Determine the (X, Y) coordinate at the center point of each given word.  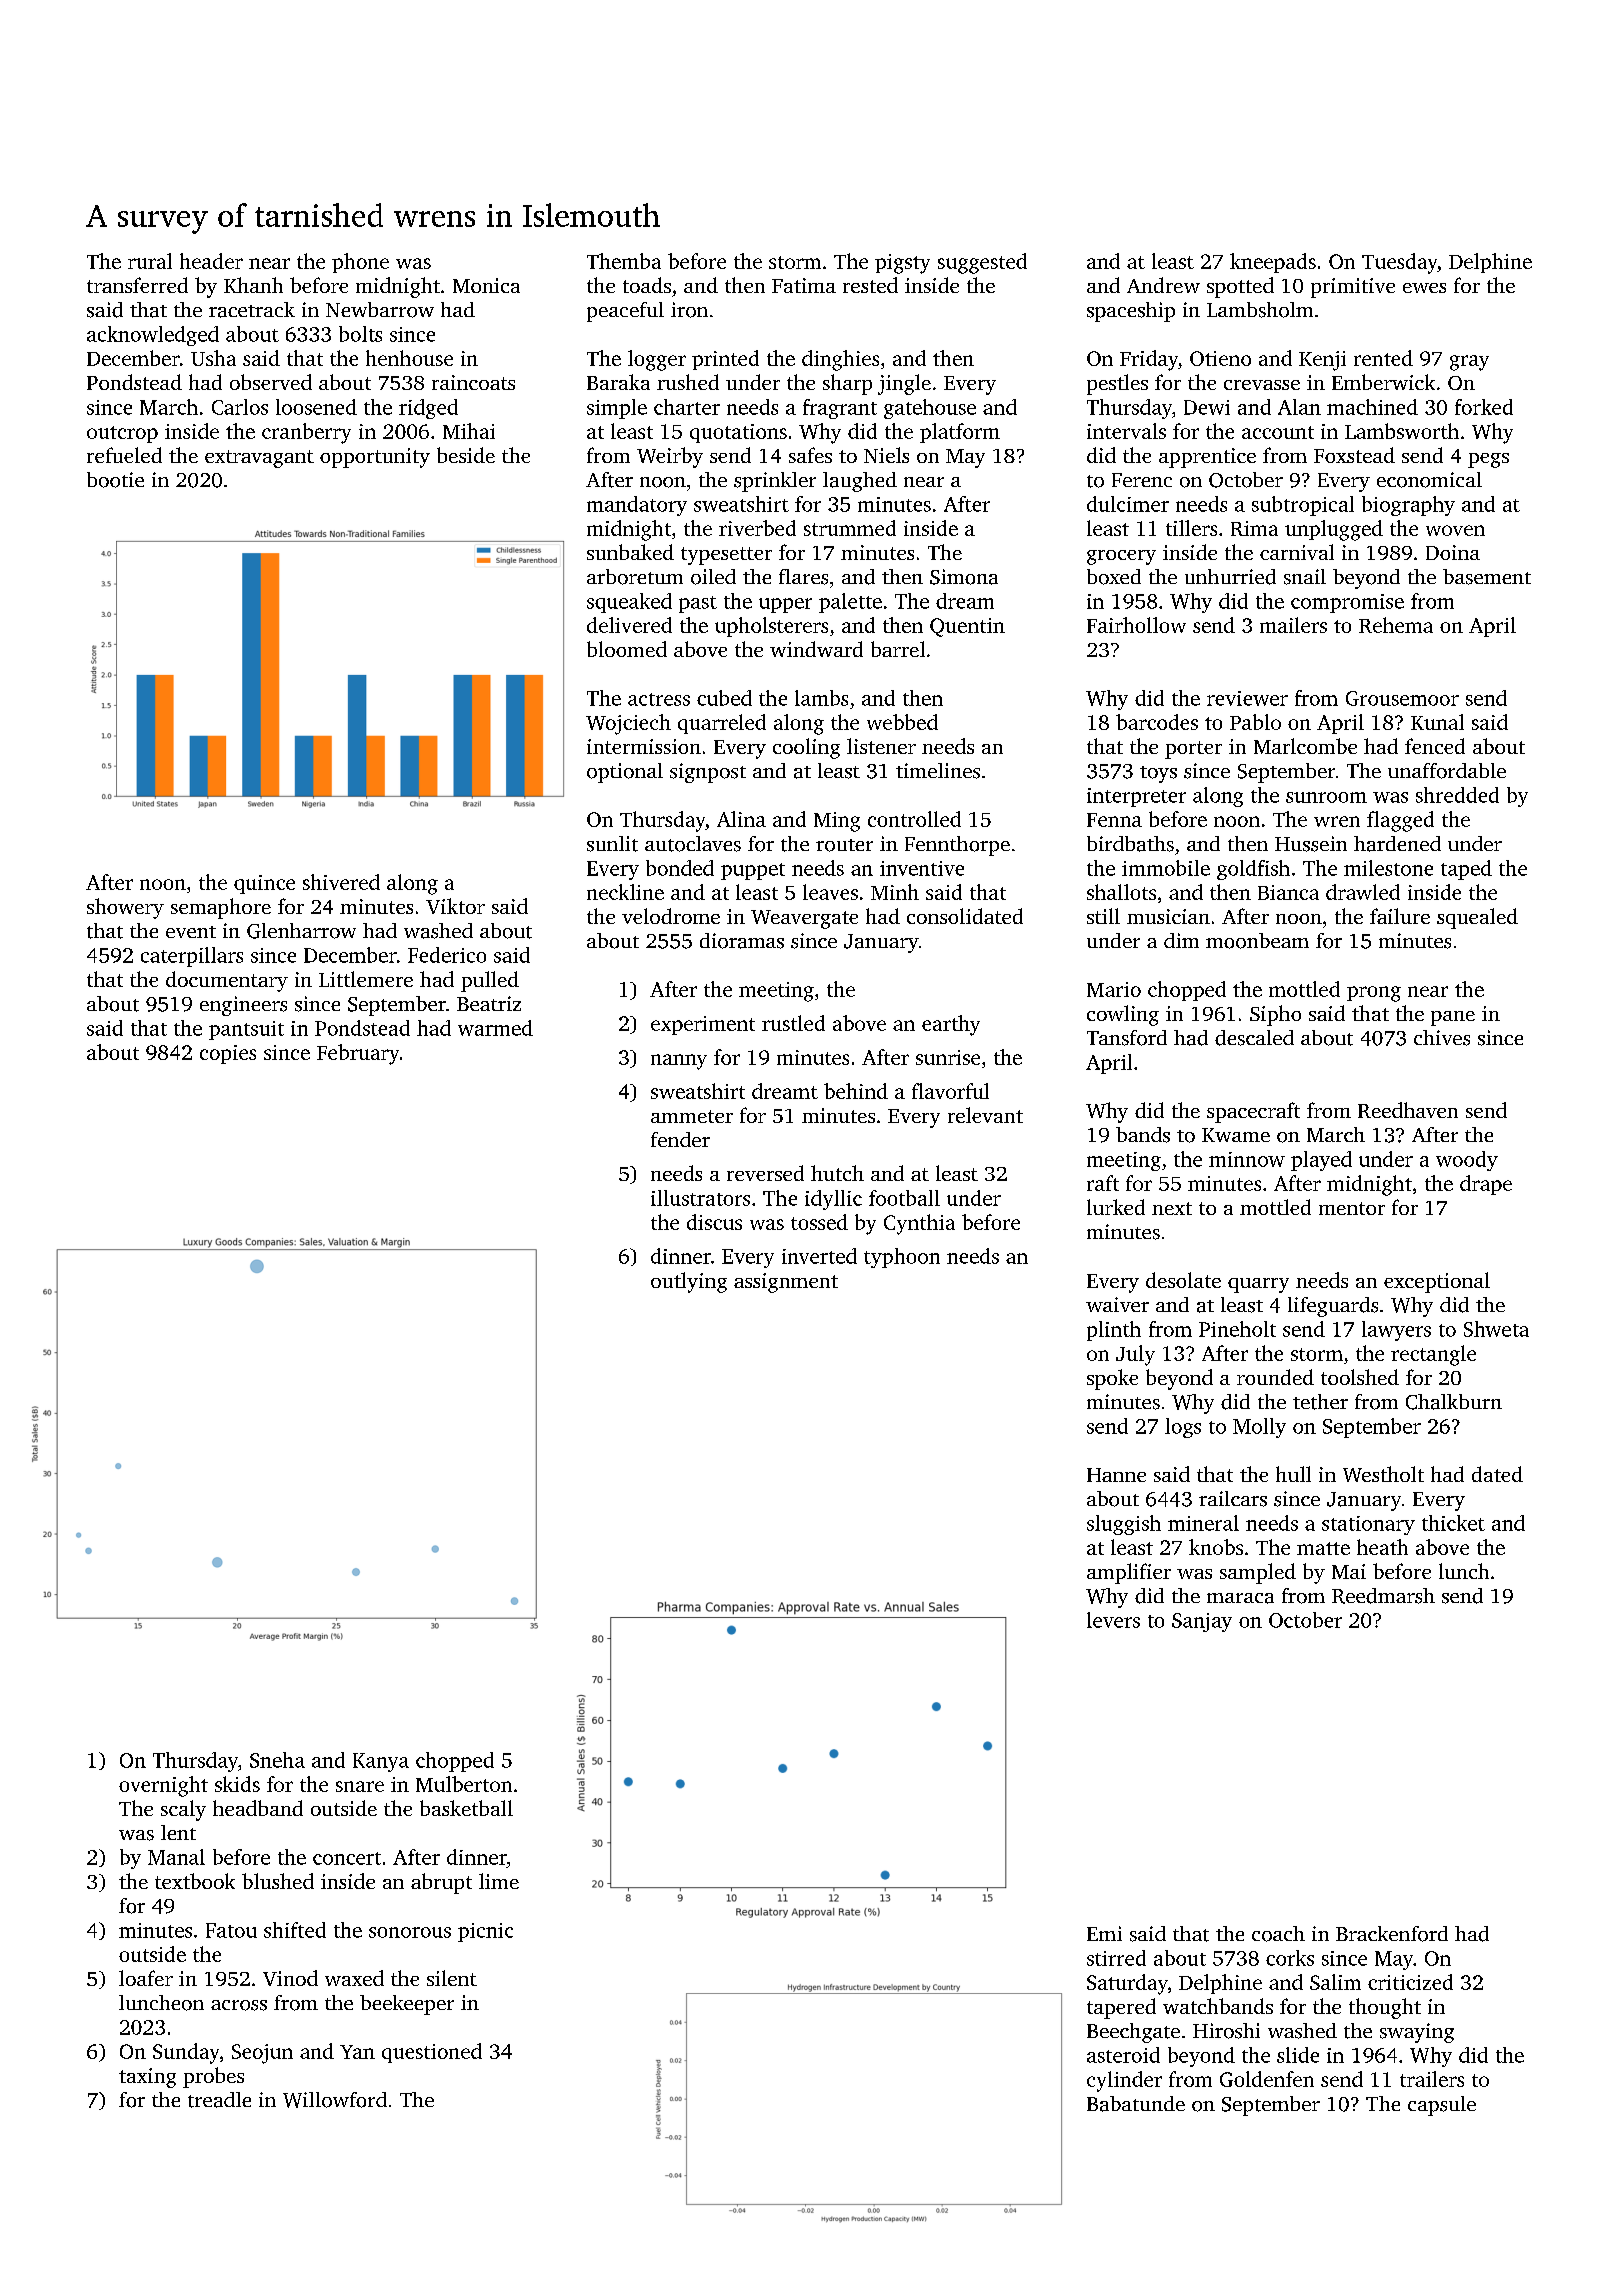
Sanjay (1202, 1622)
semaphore (221, 908)
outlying (689, 1282)
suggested (982, 263)
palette (850, 603)
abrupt (441, 1883)
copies (228, 1054)
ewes (1424, 288)
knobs (1216, 1547)
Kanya (381, 1762)
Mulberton (464, 1784)
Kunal (1437, 722)
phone (360, 263)
